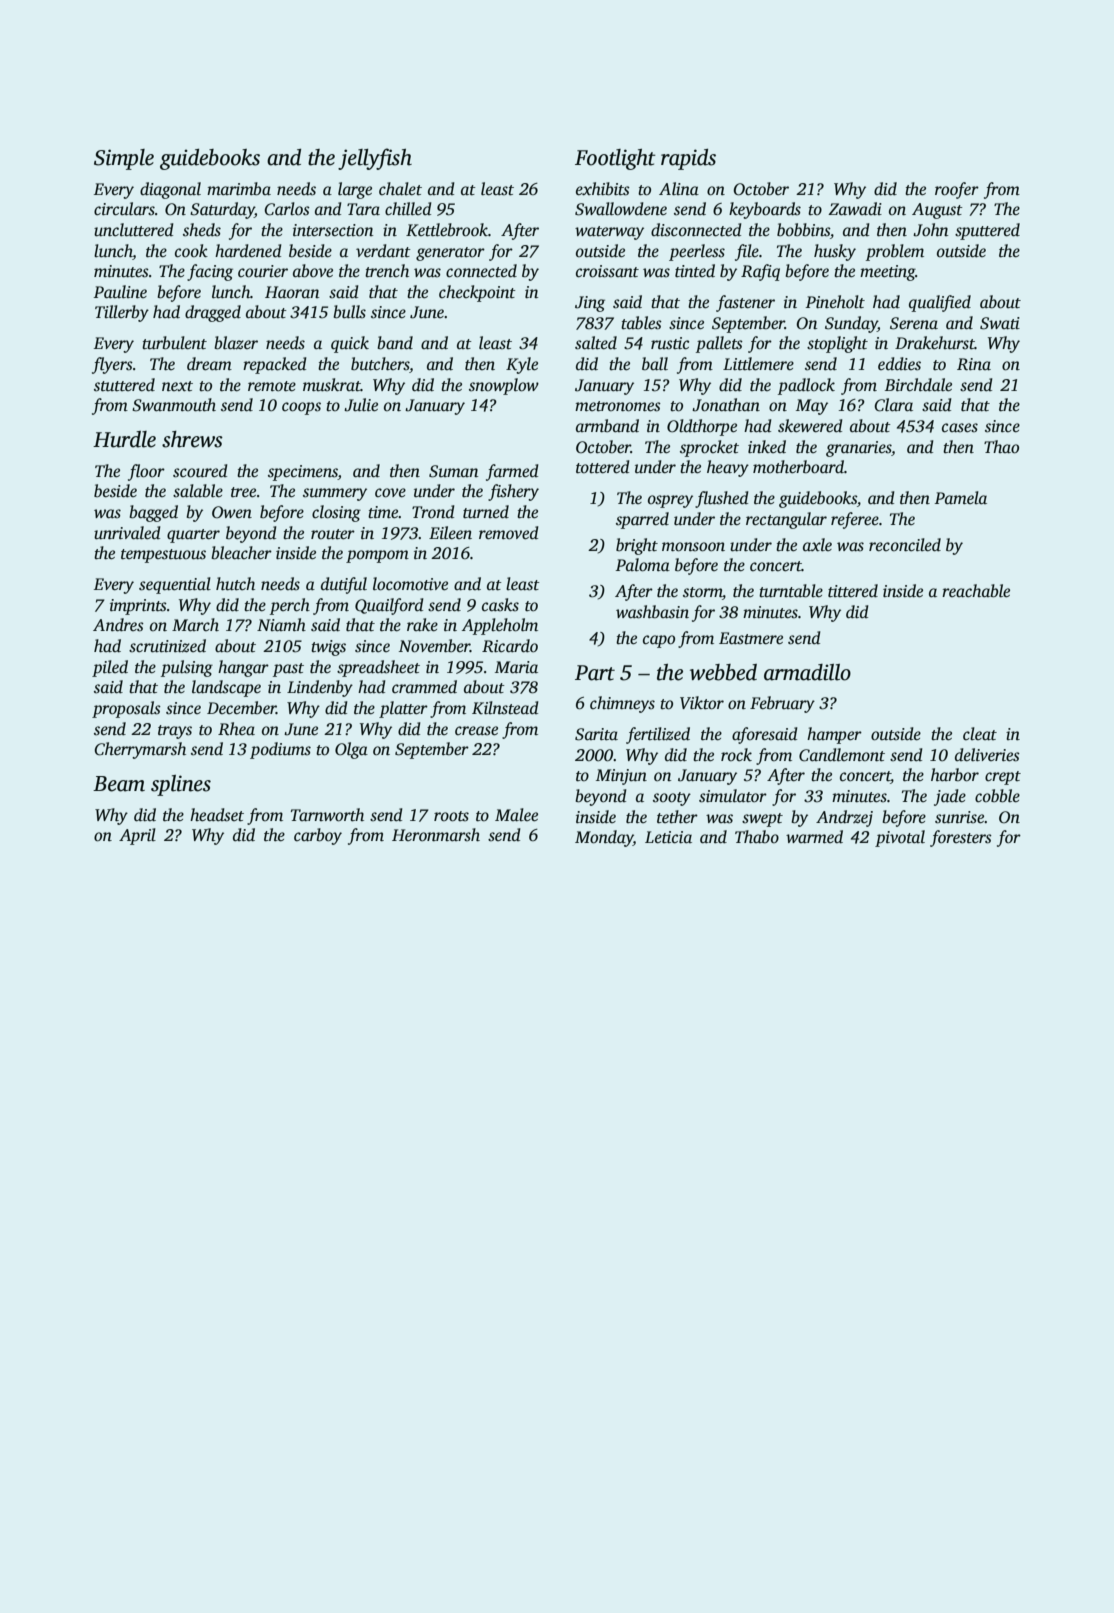 The width and height of the image is (1114, 1613). Describe the element at coordinates (835, 252) in the image. I see `husky` at that location.
